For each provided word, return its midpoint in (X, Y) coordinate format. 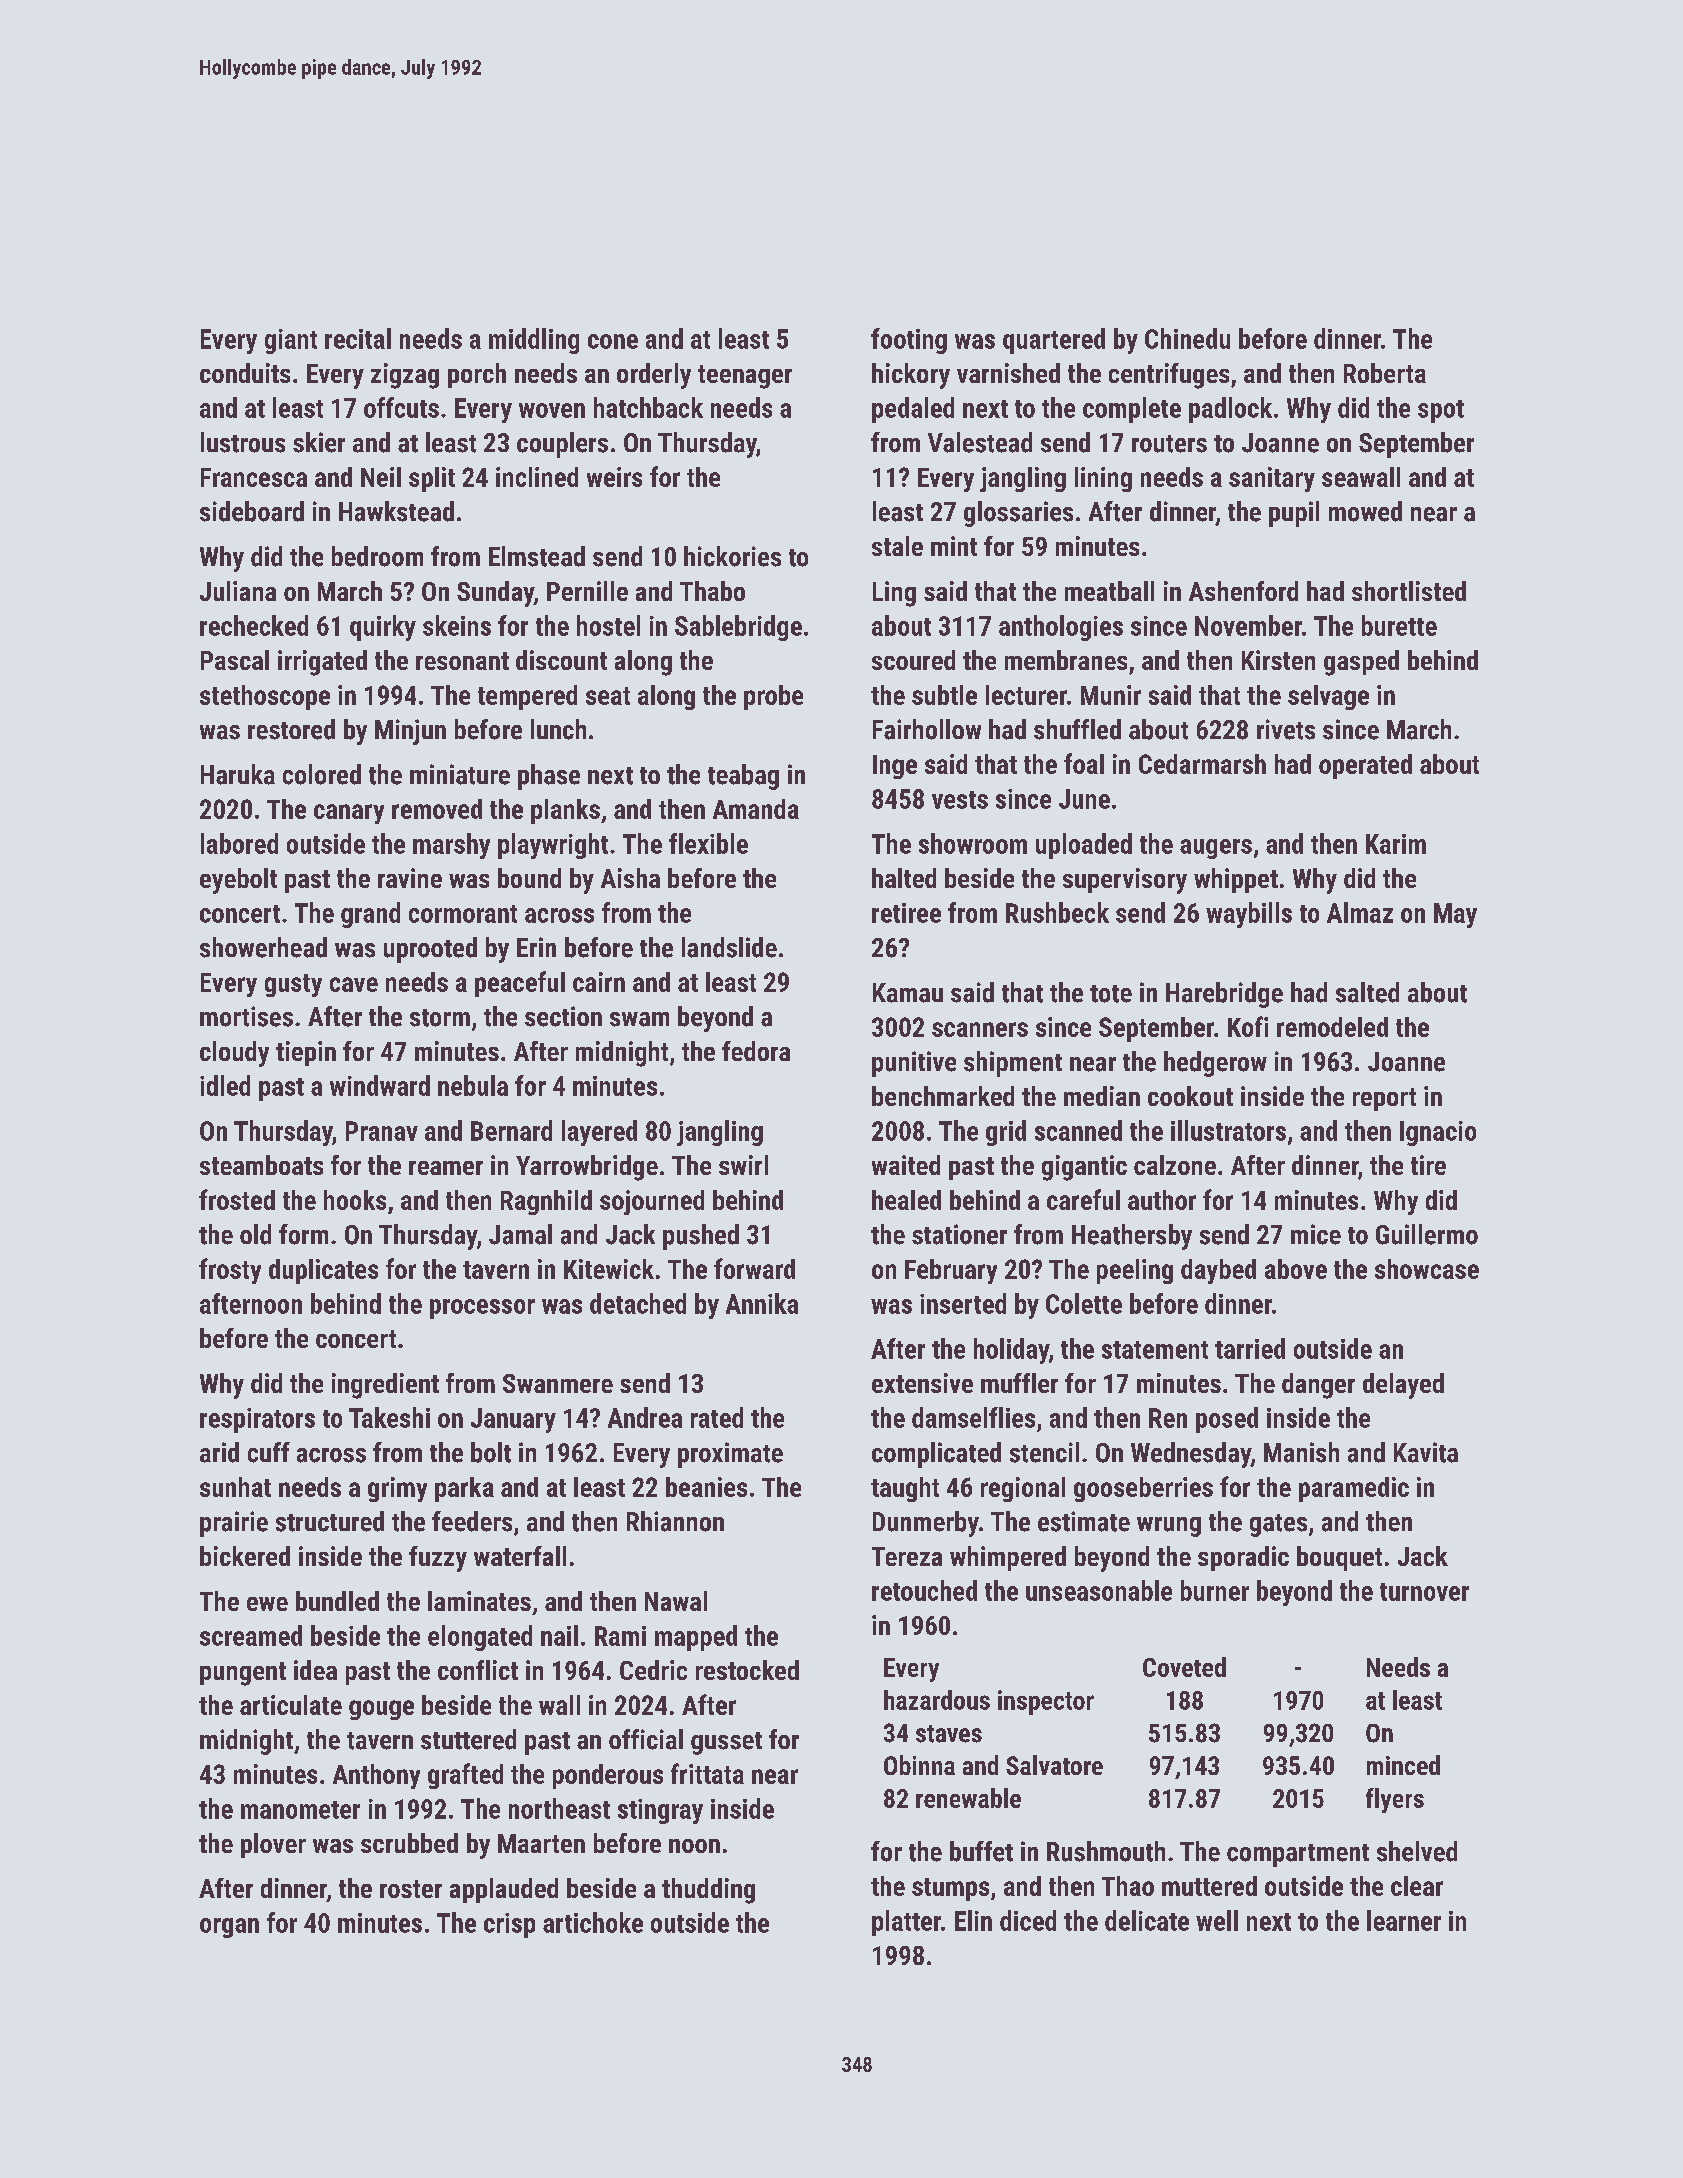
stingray (660, 1811)
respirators (257, 1420)
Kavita (1426, 1452)
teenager (745, 377)
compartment (1298, 1855)
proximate (730, 1455)
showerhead (263, 947)
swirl (743, 1165)
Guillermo (1427, 1234)
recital (358, 338)
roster (411, 1889)
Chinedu (1187, 338)
